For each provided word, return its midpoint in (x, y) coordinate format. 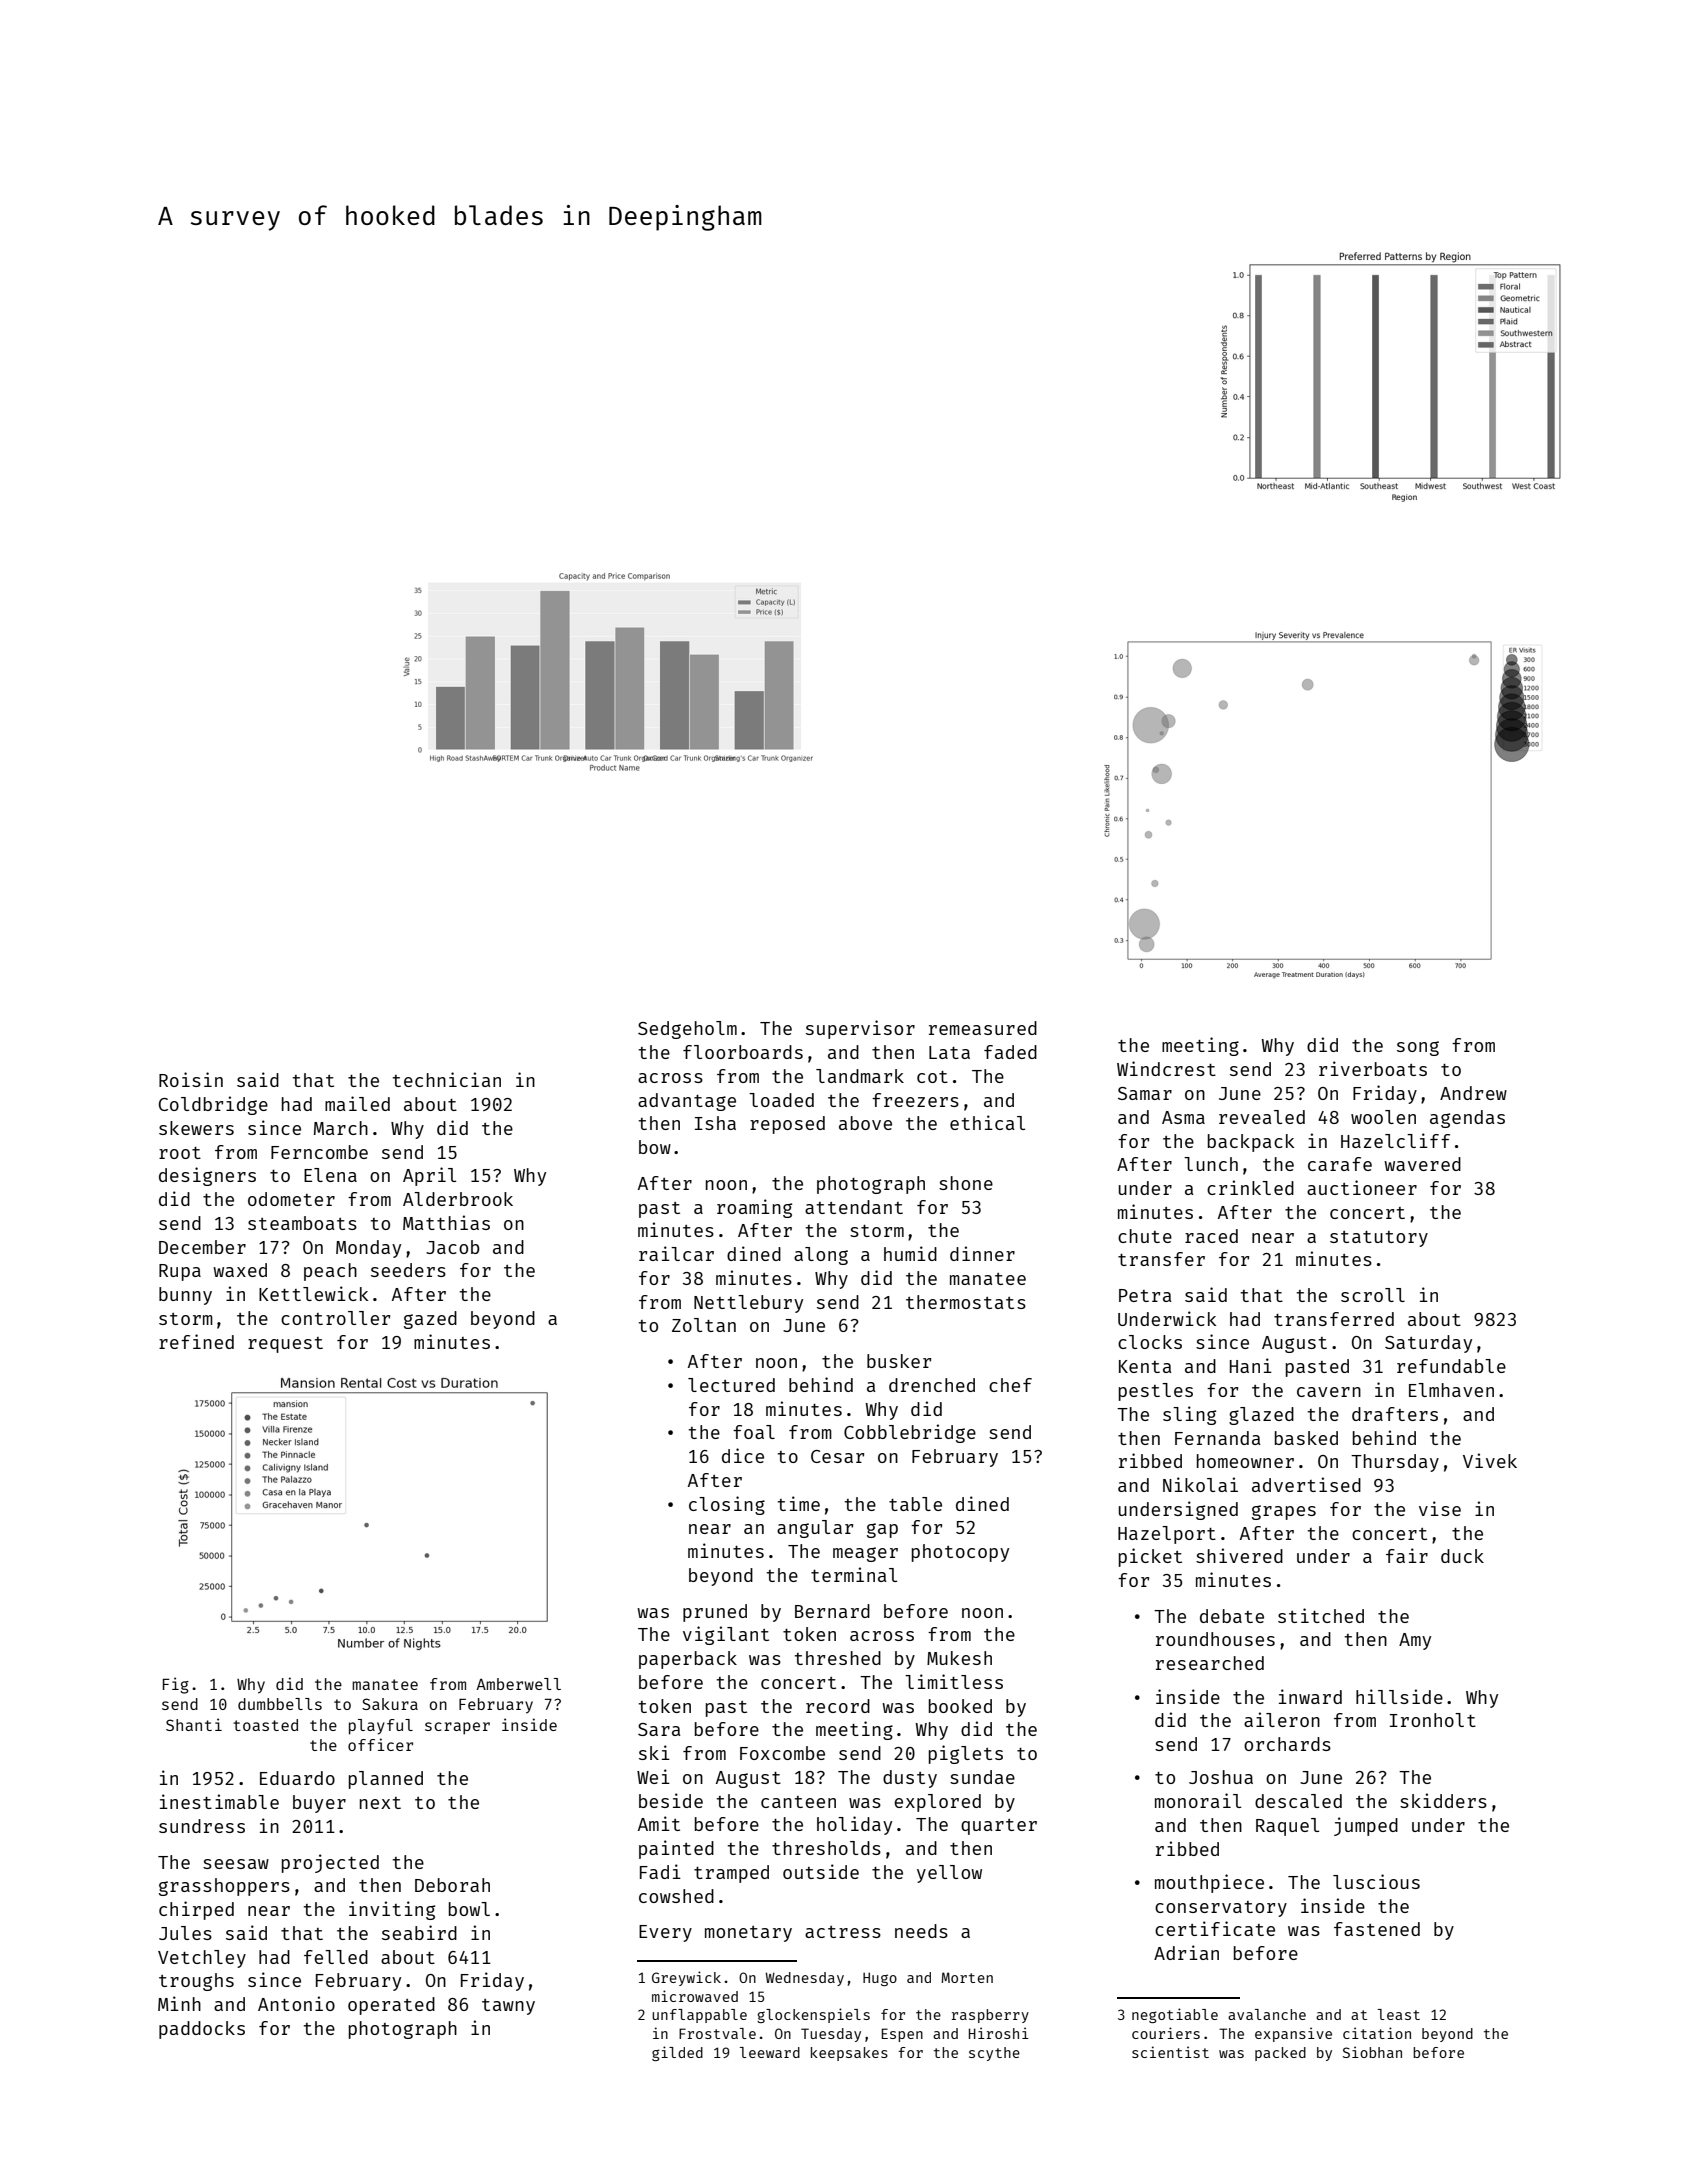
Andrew (1473, 1093)
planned (386, 1780)
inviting (392, 1910)
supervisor (860, 1029)
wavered (1422, 1164)
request (285, 1345)
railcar (676, 1253)
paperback (688, 1660)
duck (1462, 1556)
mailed (357, 1103)
